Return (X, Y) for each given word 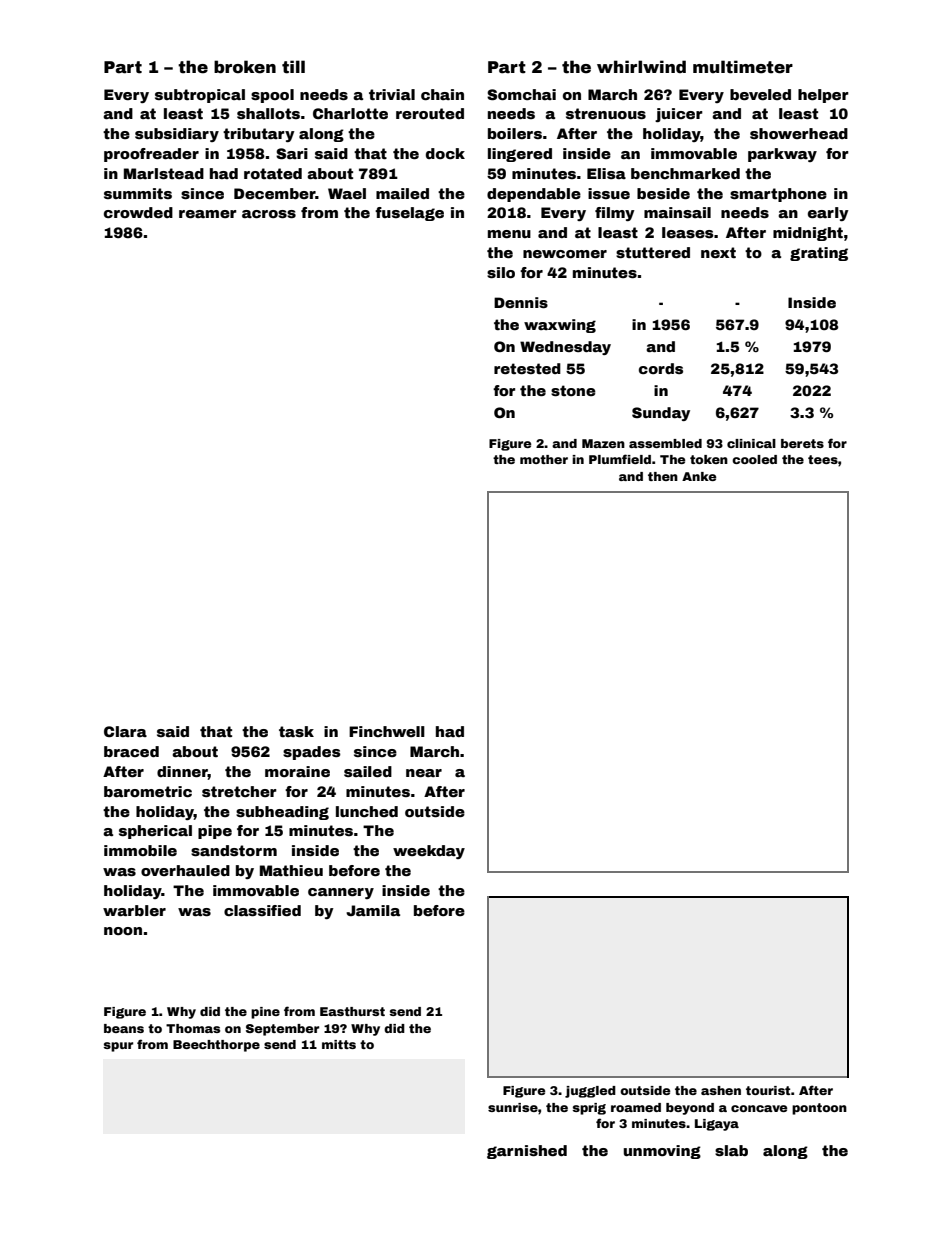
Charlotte (350, 113)
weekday (429, 852)
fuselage (409, 214)
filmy (615, 214)
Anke (699, 476)
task (296, 731)
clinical (751, 443)
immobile (140, 850)
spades (312, 753)
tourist (768, 1090)
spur (118, 1047)
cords (661, 368)
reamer (208, 214)
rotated (273, 173)
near (424, 773)
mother (544, 459)
